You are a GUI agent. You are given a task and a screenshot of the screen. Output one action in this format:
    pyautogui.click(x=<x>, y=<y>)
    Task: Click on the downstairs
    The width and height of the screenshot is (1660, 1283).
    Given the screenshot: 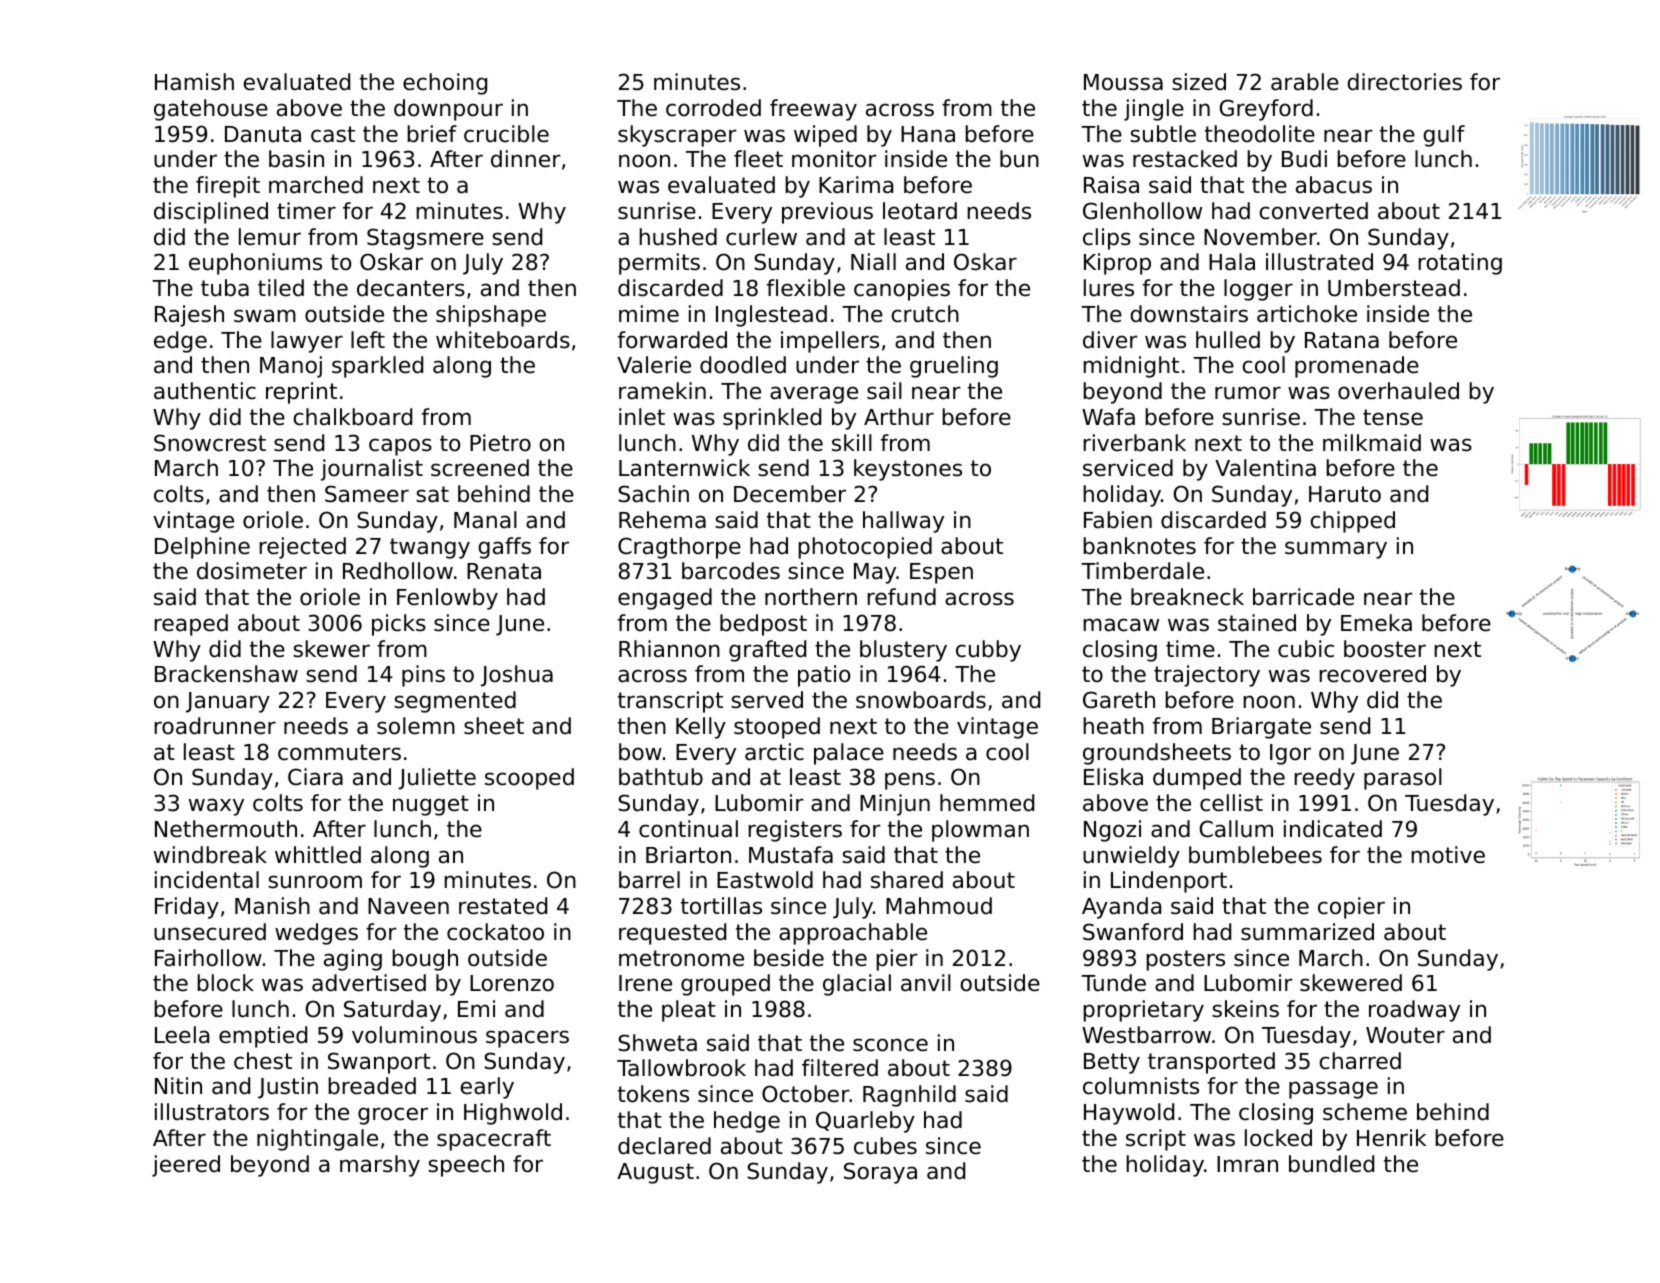 What is the action you would take?
    pyautogui.click(x=1189, y=314)
